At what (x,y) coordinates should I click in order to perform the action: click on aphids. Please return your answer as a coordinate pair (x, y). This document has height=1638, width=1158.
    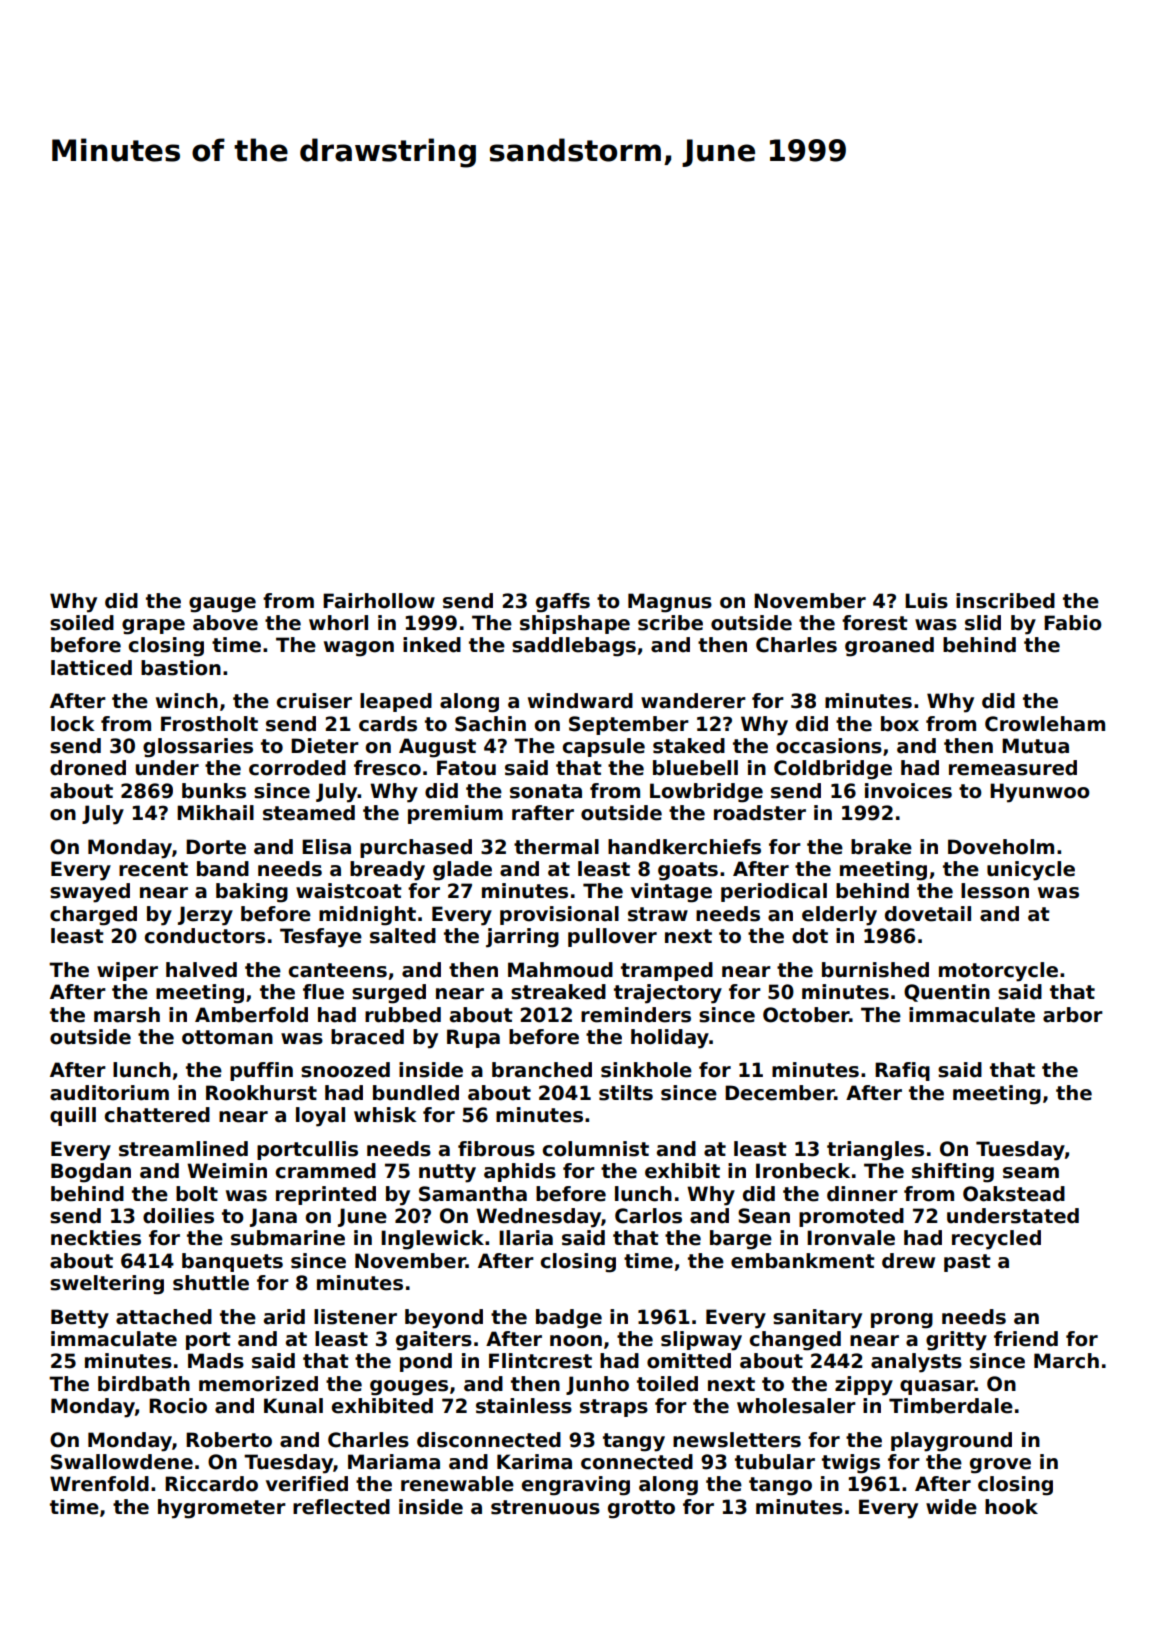
    Looking at the image, I should click on (520, 1172).
